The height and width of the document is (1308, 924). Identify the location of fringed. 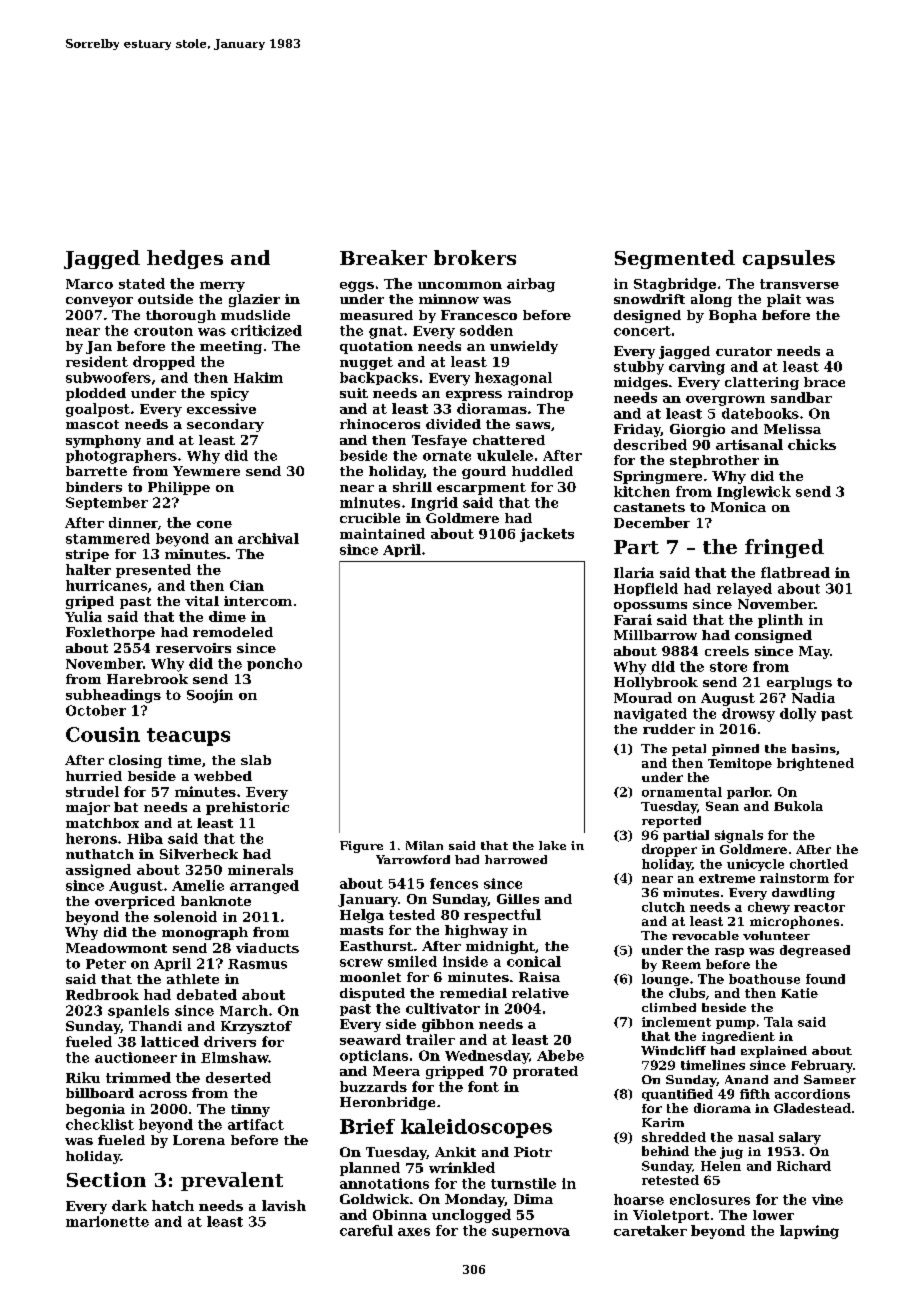
(784, 548).
